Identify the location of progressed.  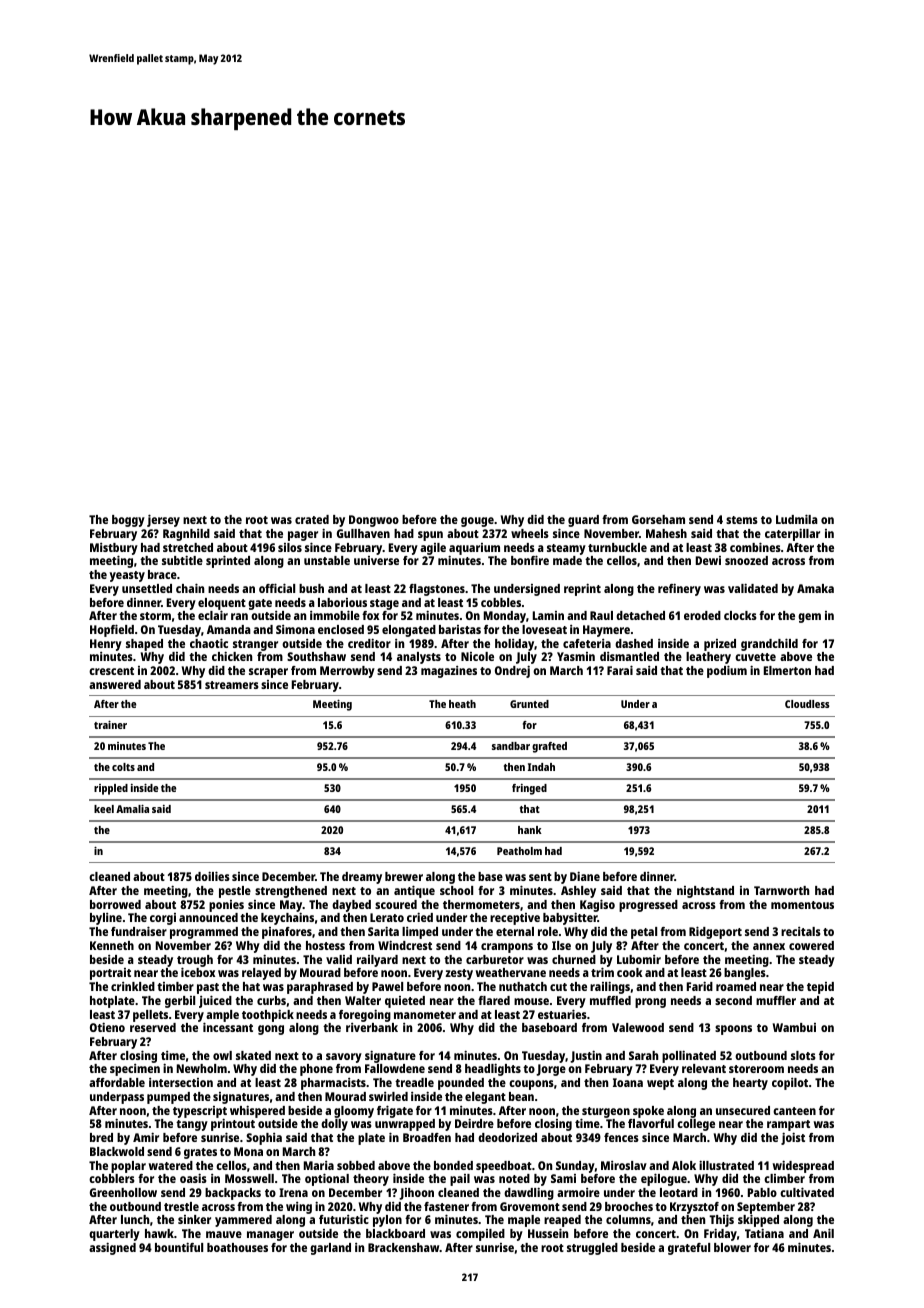
(648, 906).
